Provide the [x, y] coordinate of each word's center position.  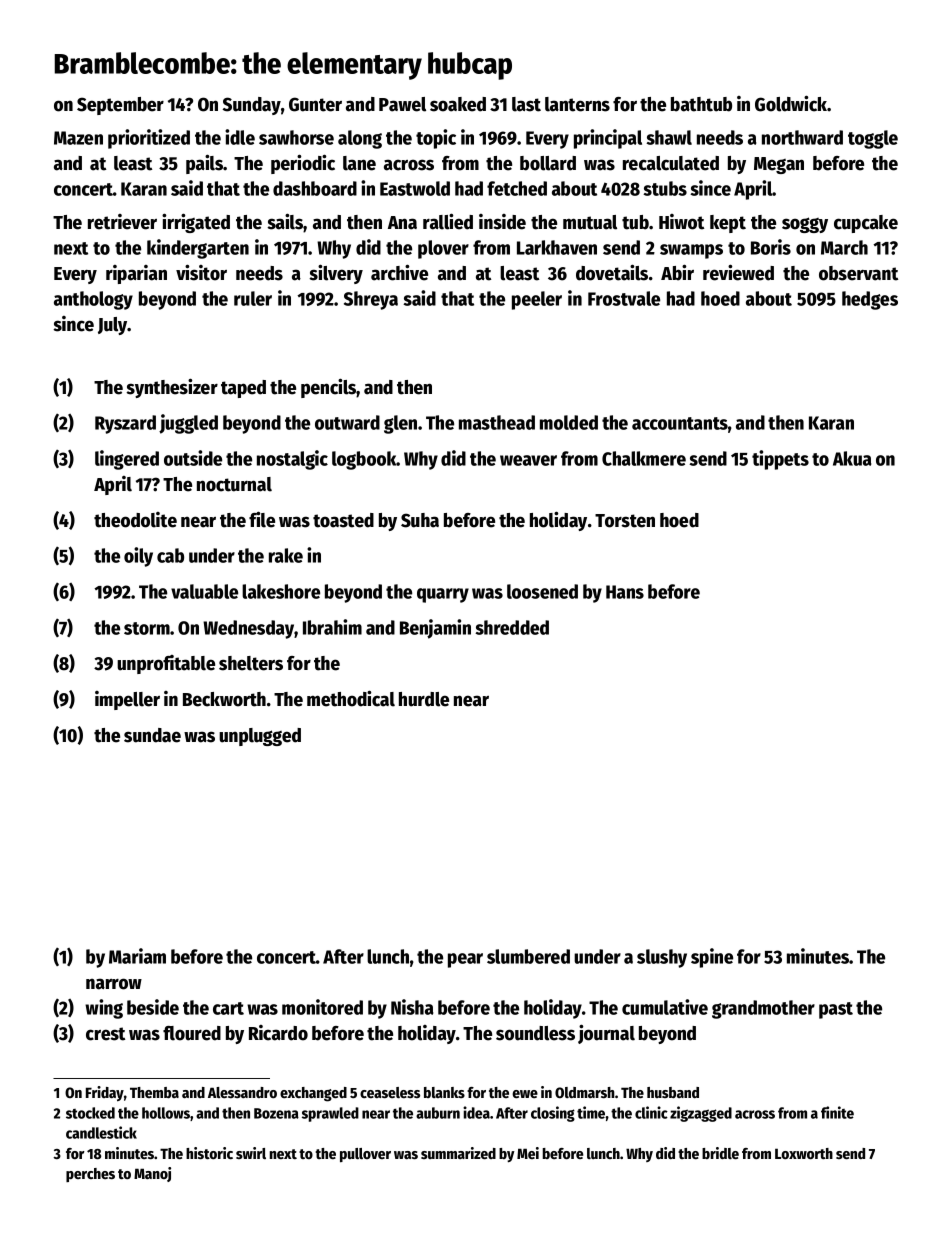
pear [465, 960]
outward [347, 422]
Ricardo [278, 1033]
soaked [458, 104]
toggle [873, 139]
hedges [870, 300]
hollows [166, 1113]
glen [400, 424]
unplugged [260, 737]
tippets [780, 460]
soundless [535, 1033]
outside [193, 458]
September [120, 106]
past [836, 1010]
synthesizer [172, 388]
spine [712, 958]
